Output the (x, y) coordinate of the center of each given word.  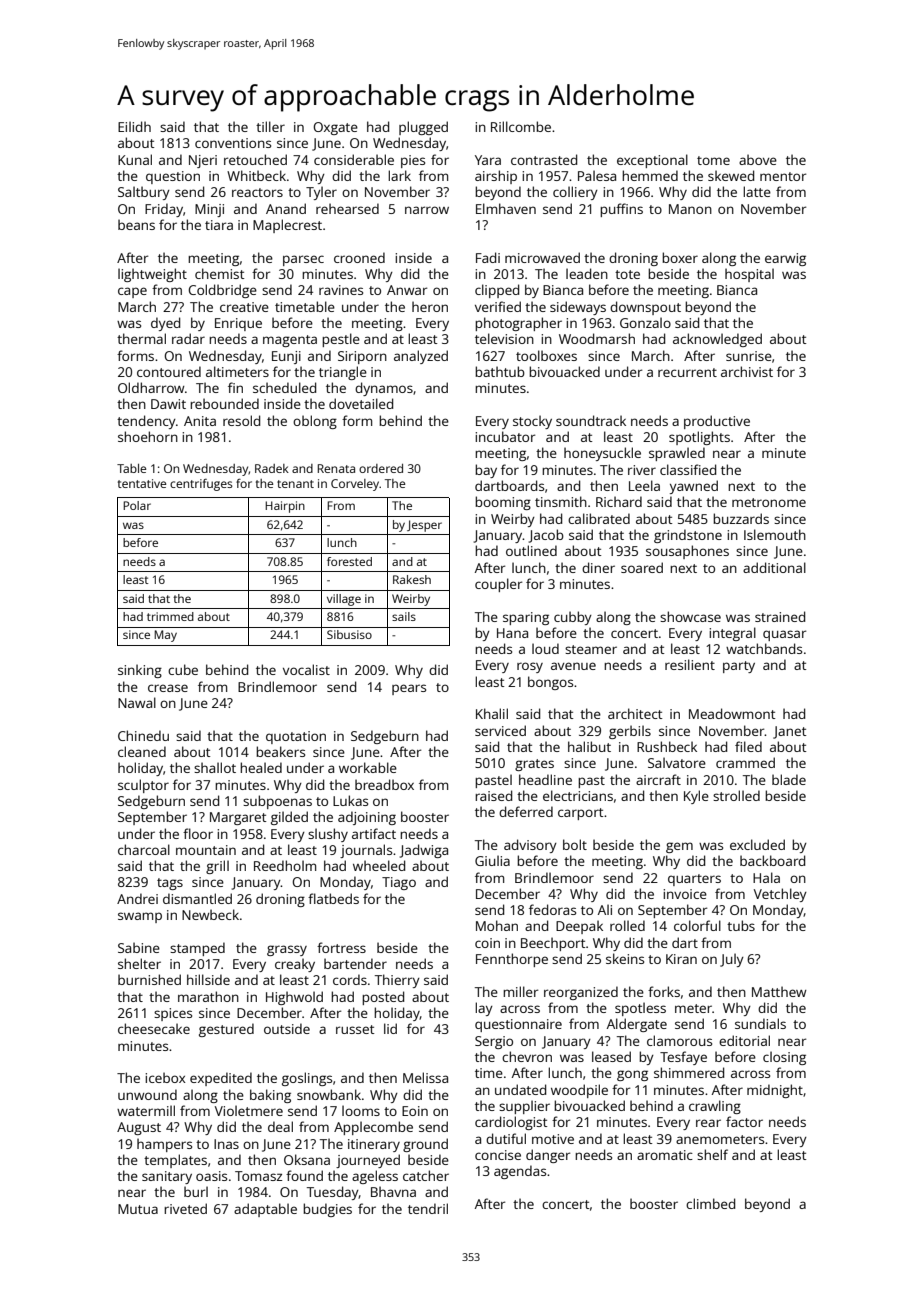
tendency (146, 422)
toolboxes (546, 355)
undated (520, 1089)
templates (175, 1161)
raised (493, 795)
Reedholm (285, 865)
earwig (785, 259)
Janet (790, 732)
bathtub (500, 371)
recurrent (687, 372)
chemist (220, 273)
